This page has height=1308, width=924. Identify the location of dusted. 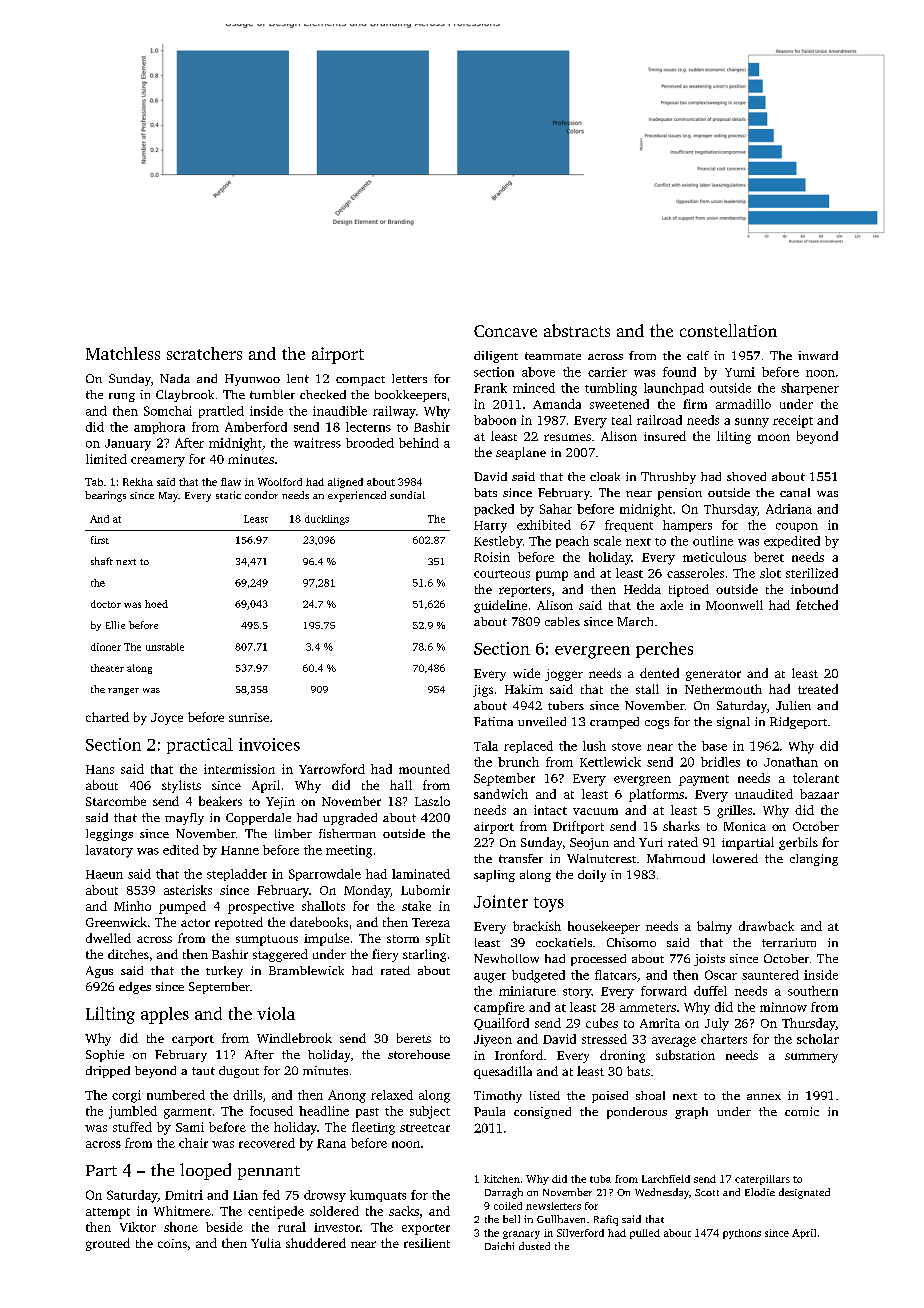
(534, 1246).
